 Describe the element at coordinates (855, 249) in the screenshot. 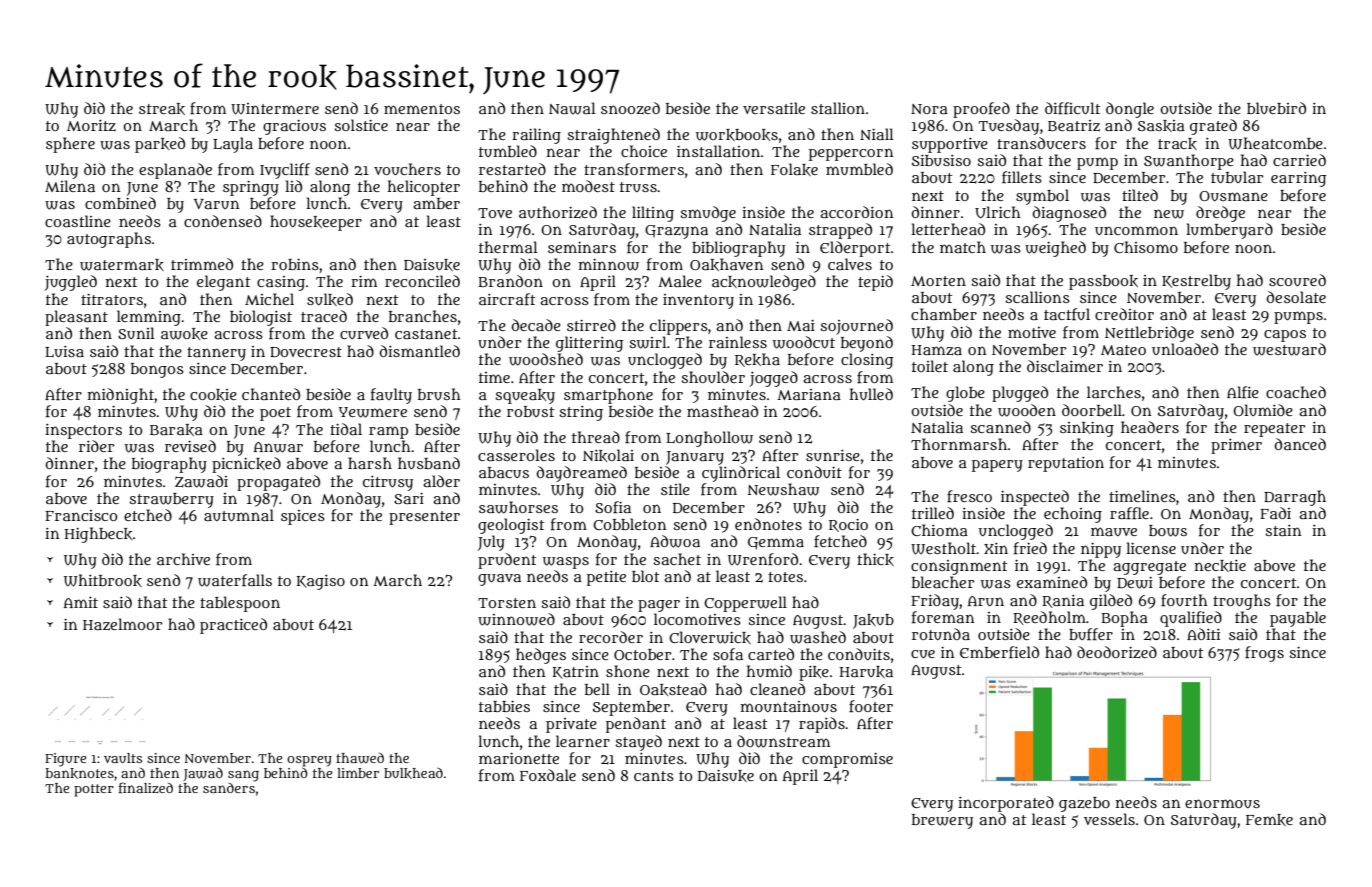

I see `Elderport` at that location.
